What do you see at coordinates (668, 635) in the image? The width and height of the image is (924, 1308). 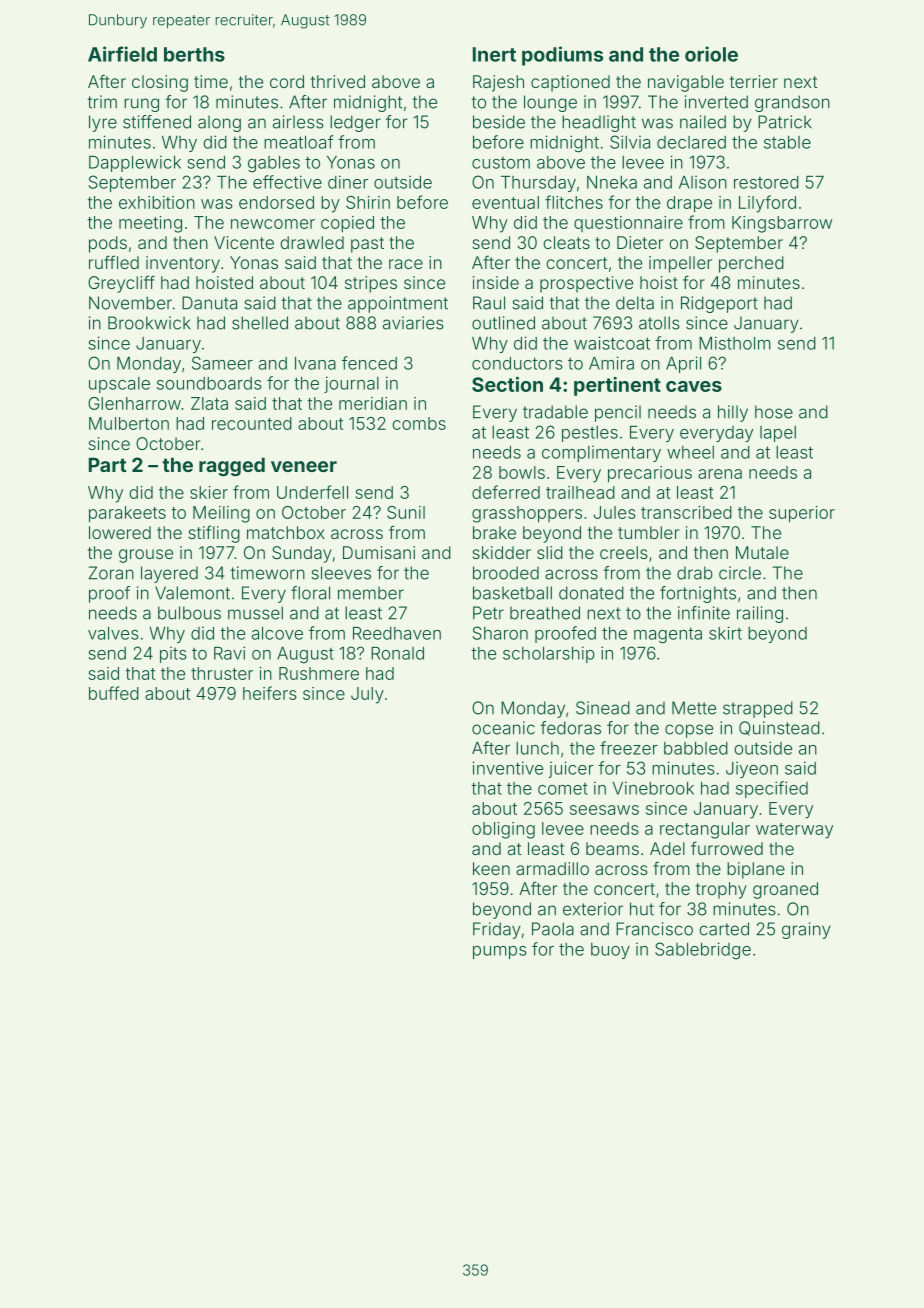 I see `magenta` at bounding box center [668, 635].
